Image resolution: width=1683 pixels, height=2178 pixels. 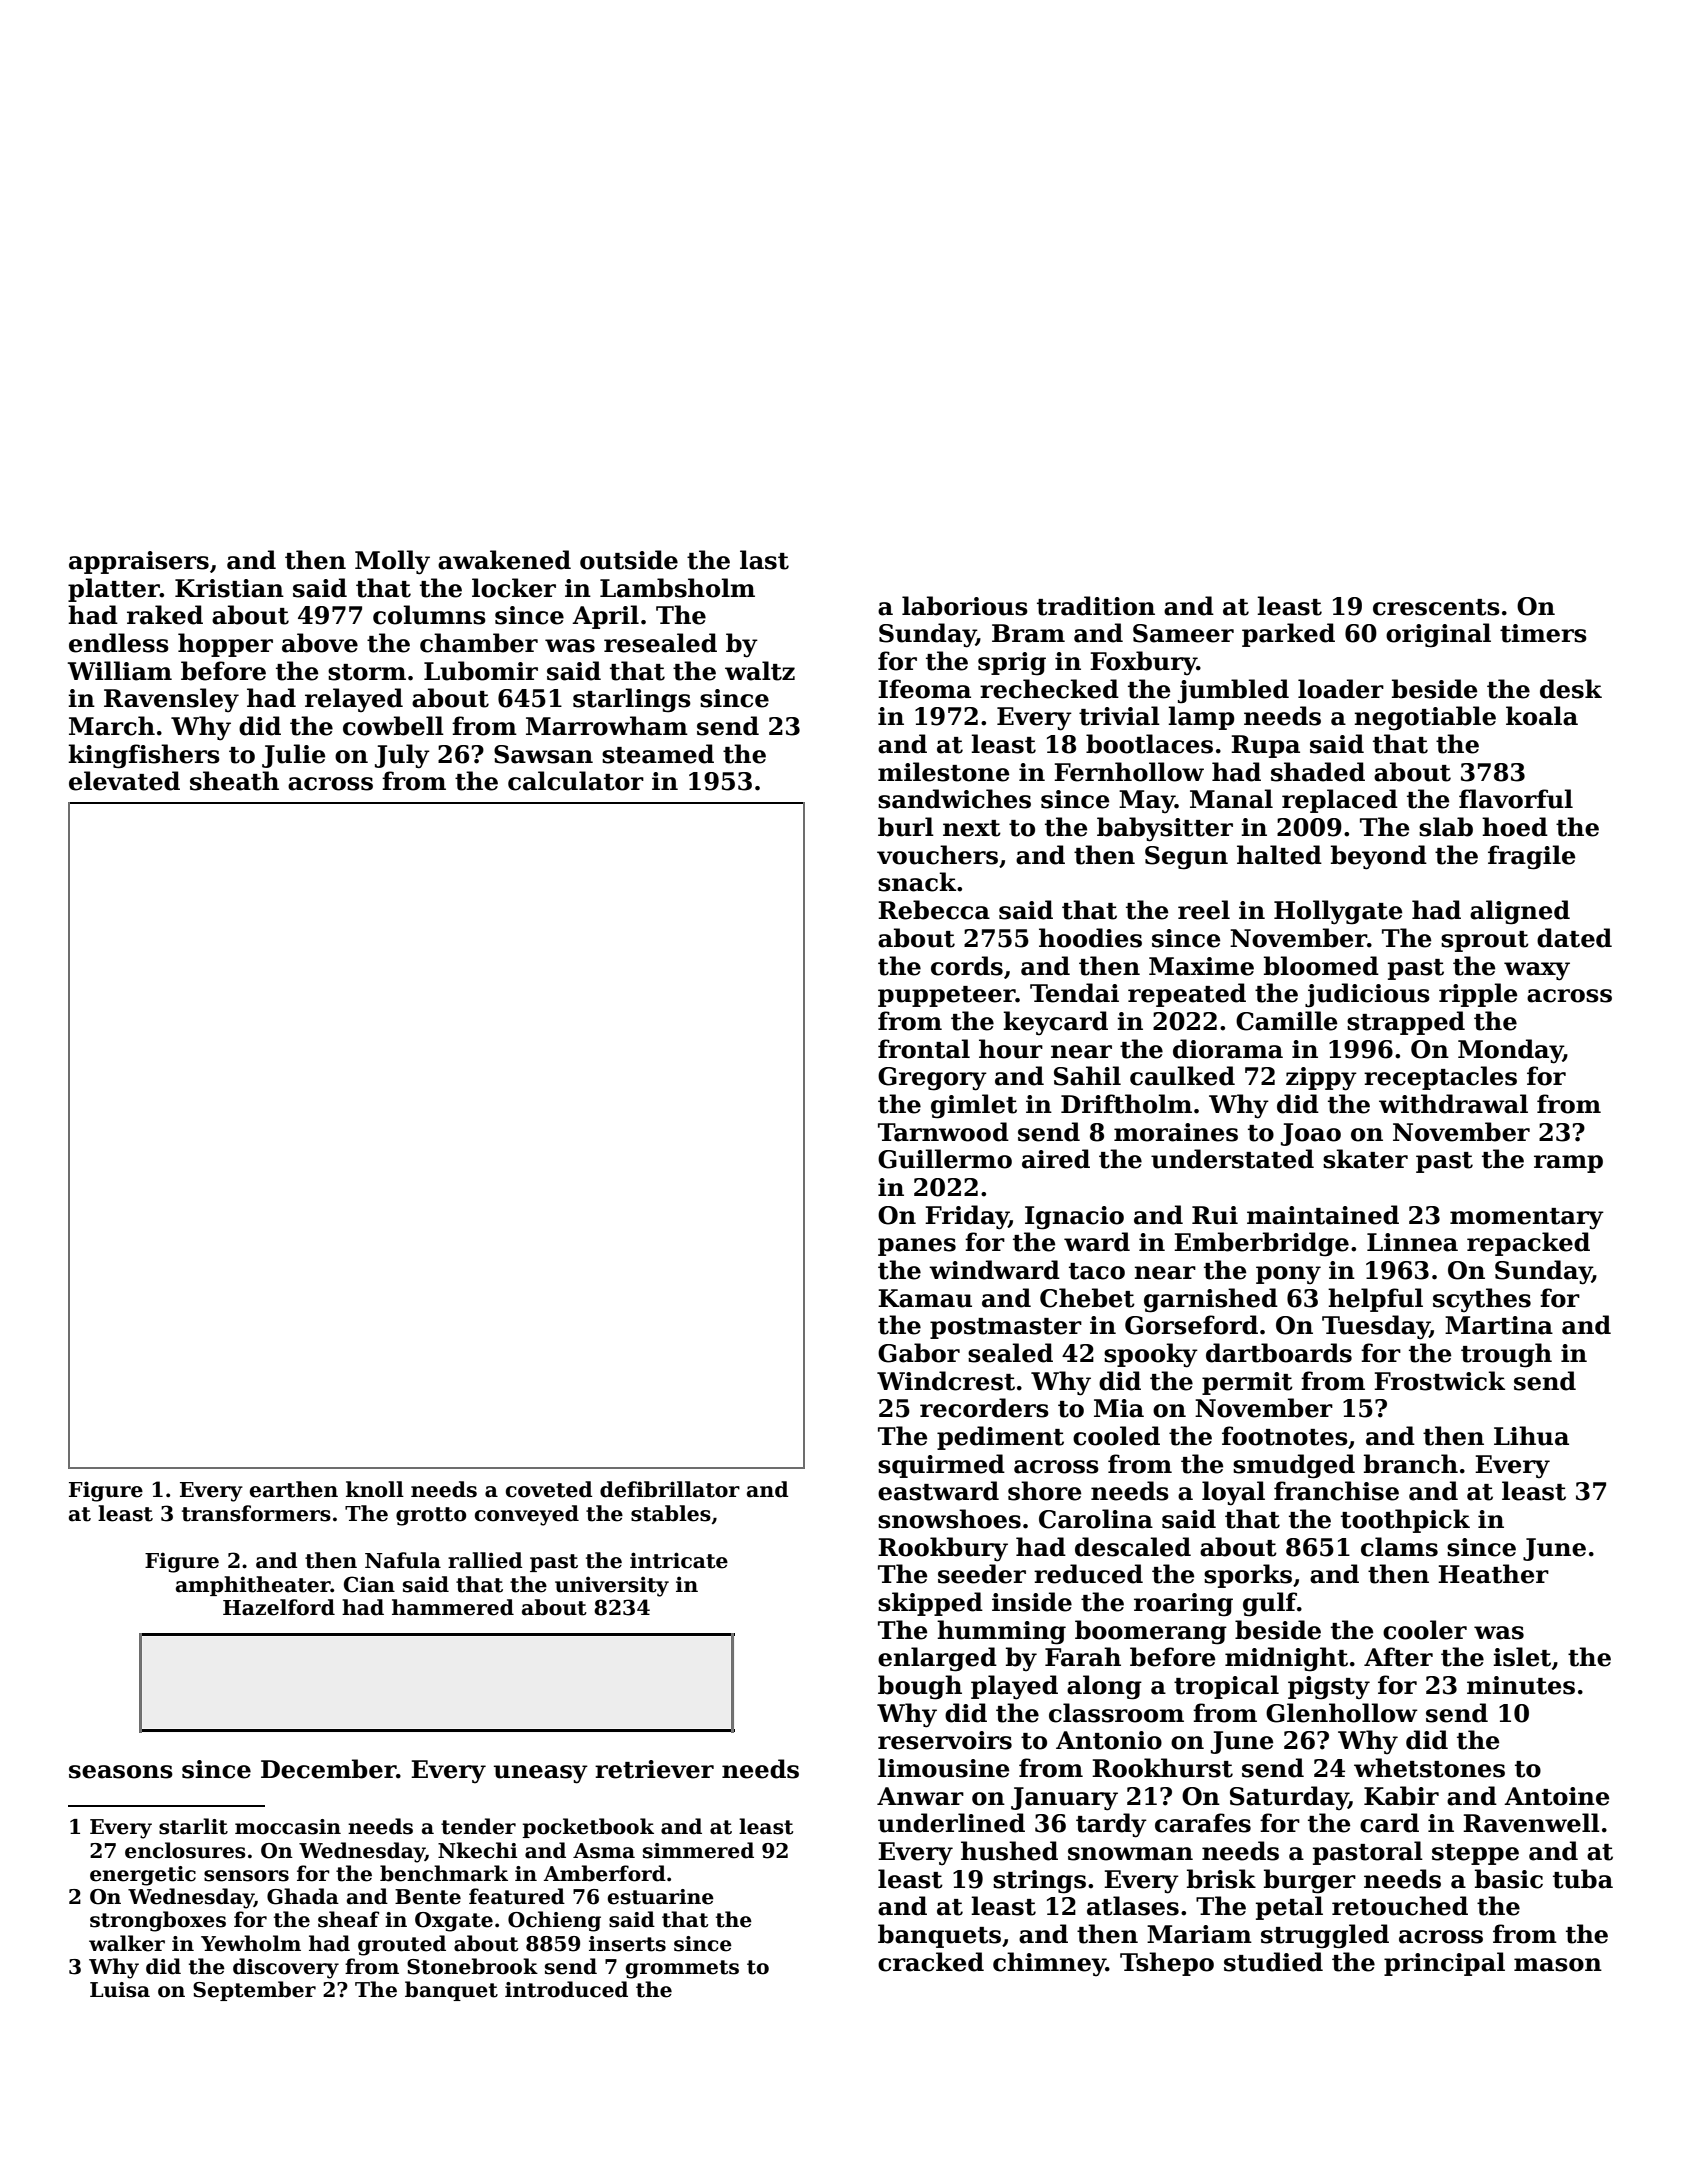 I want to click on cracked, so click(x=931, y=1962).
